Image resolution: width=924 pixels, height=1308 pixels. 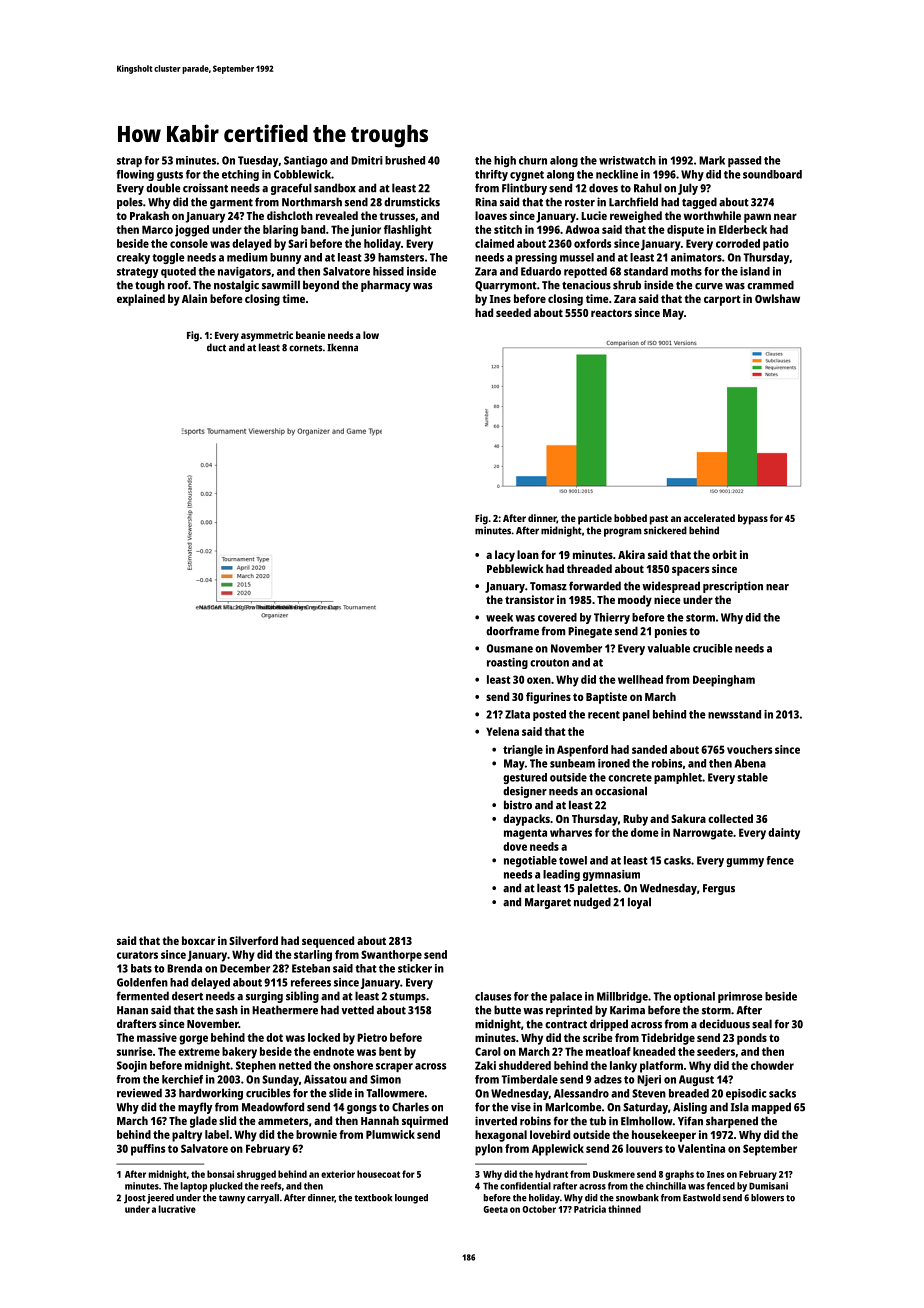 I want to click on boxcar, so click(x=198, y=940).
